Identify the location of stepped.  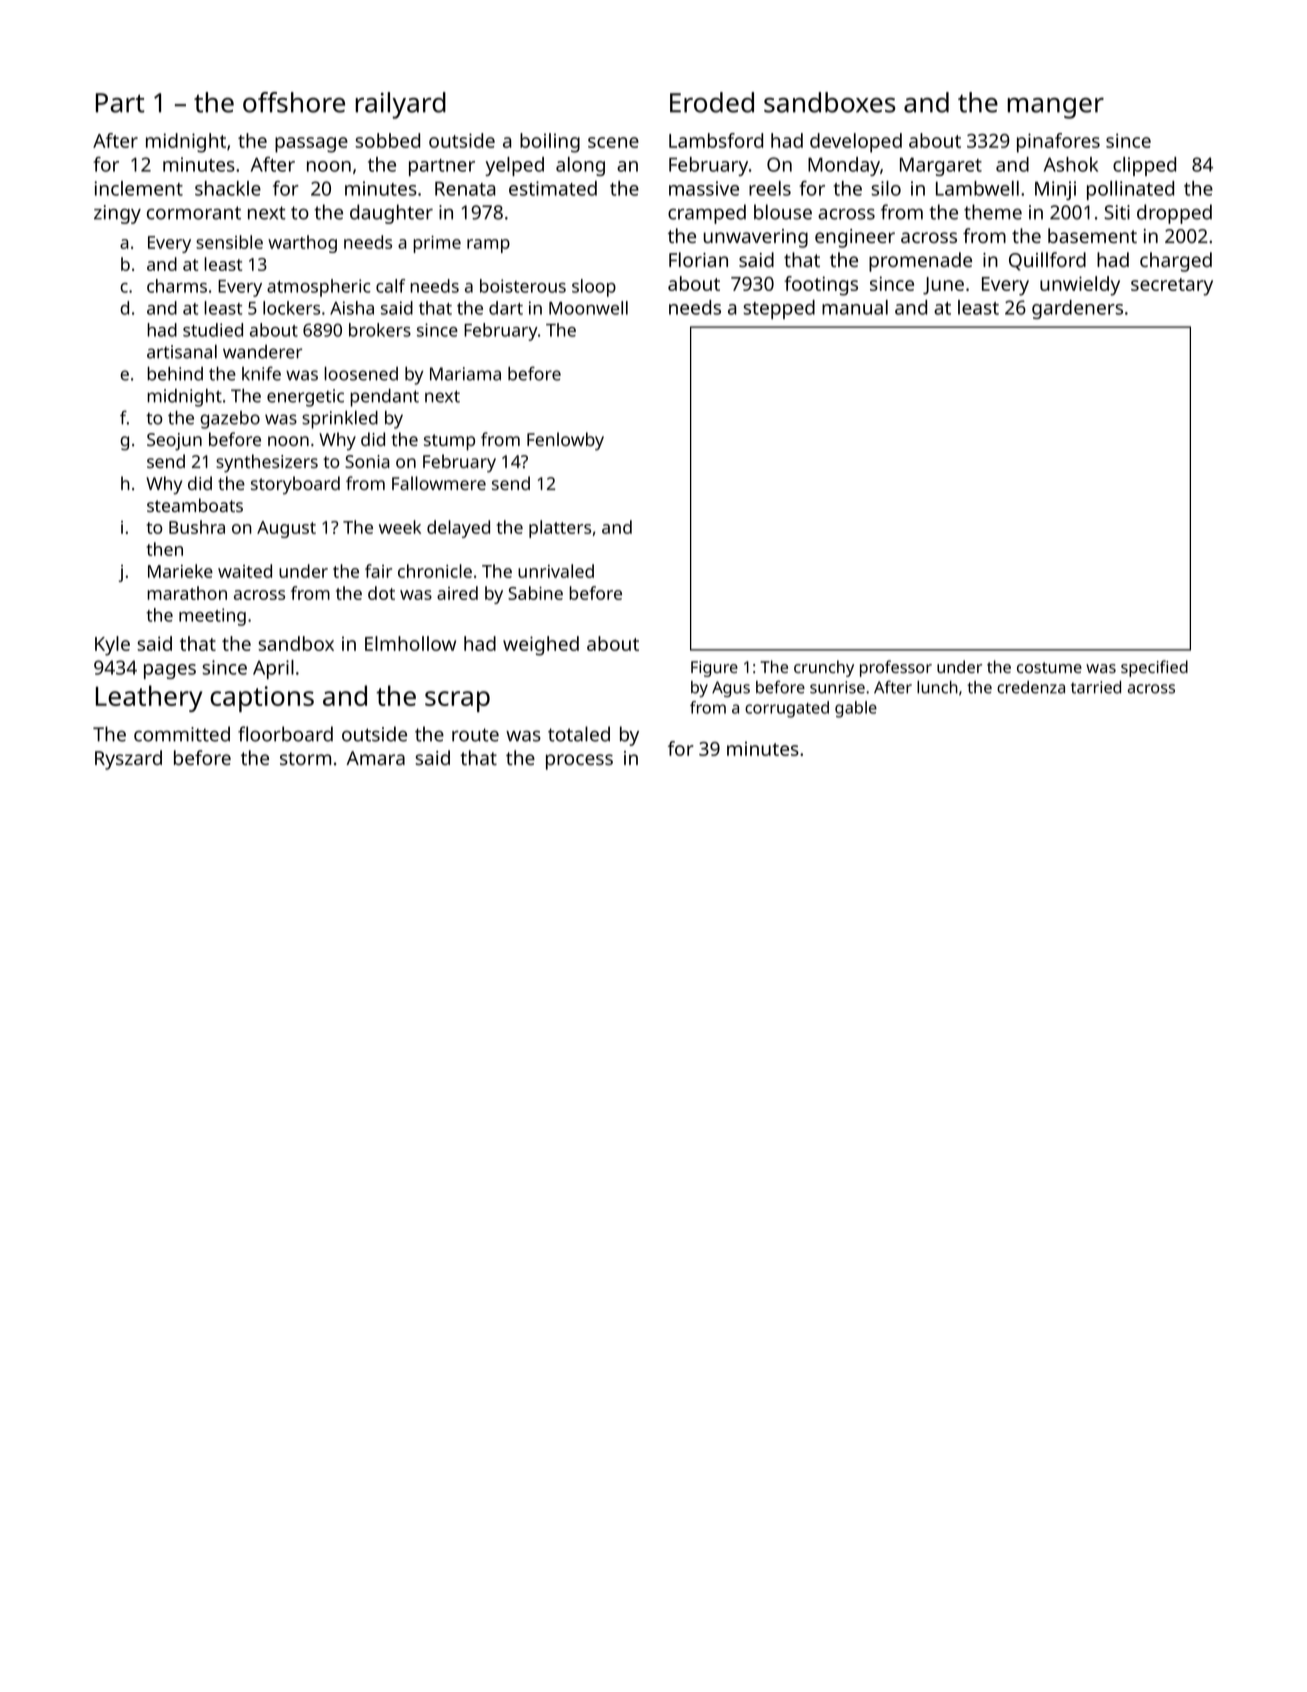
(779, 309).
